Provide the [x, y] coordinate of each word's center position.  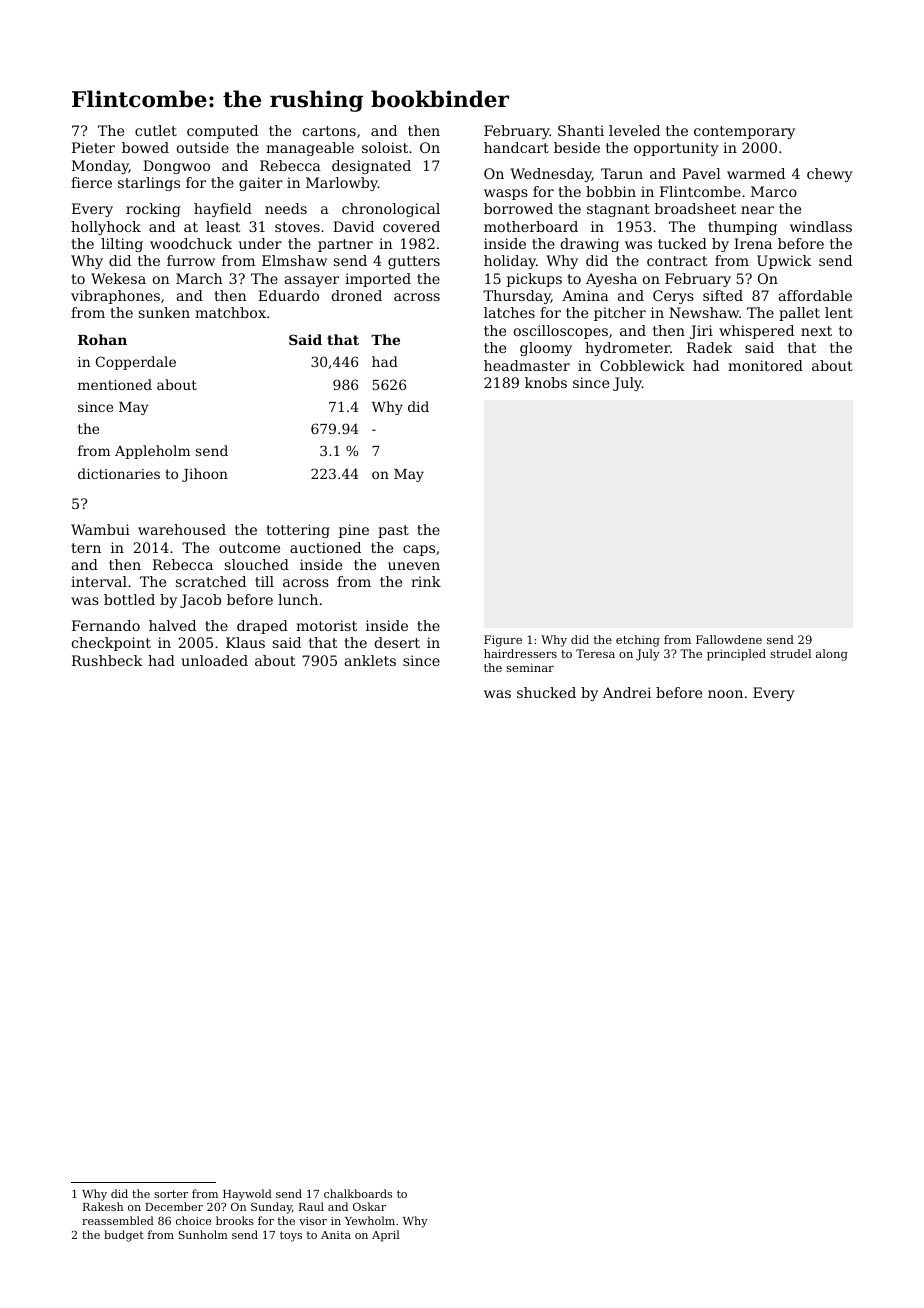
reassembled [118, 1220]
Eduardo [288, 295]
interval [99, 581]
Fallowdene [729, 639]
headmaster [527, 365]
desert [397, 642]
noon [725, 694]
